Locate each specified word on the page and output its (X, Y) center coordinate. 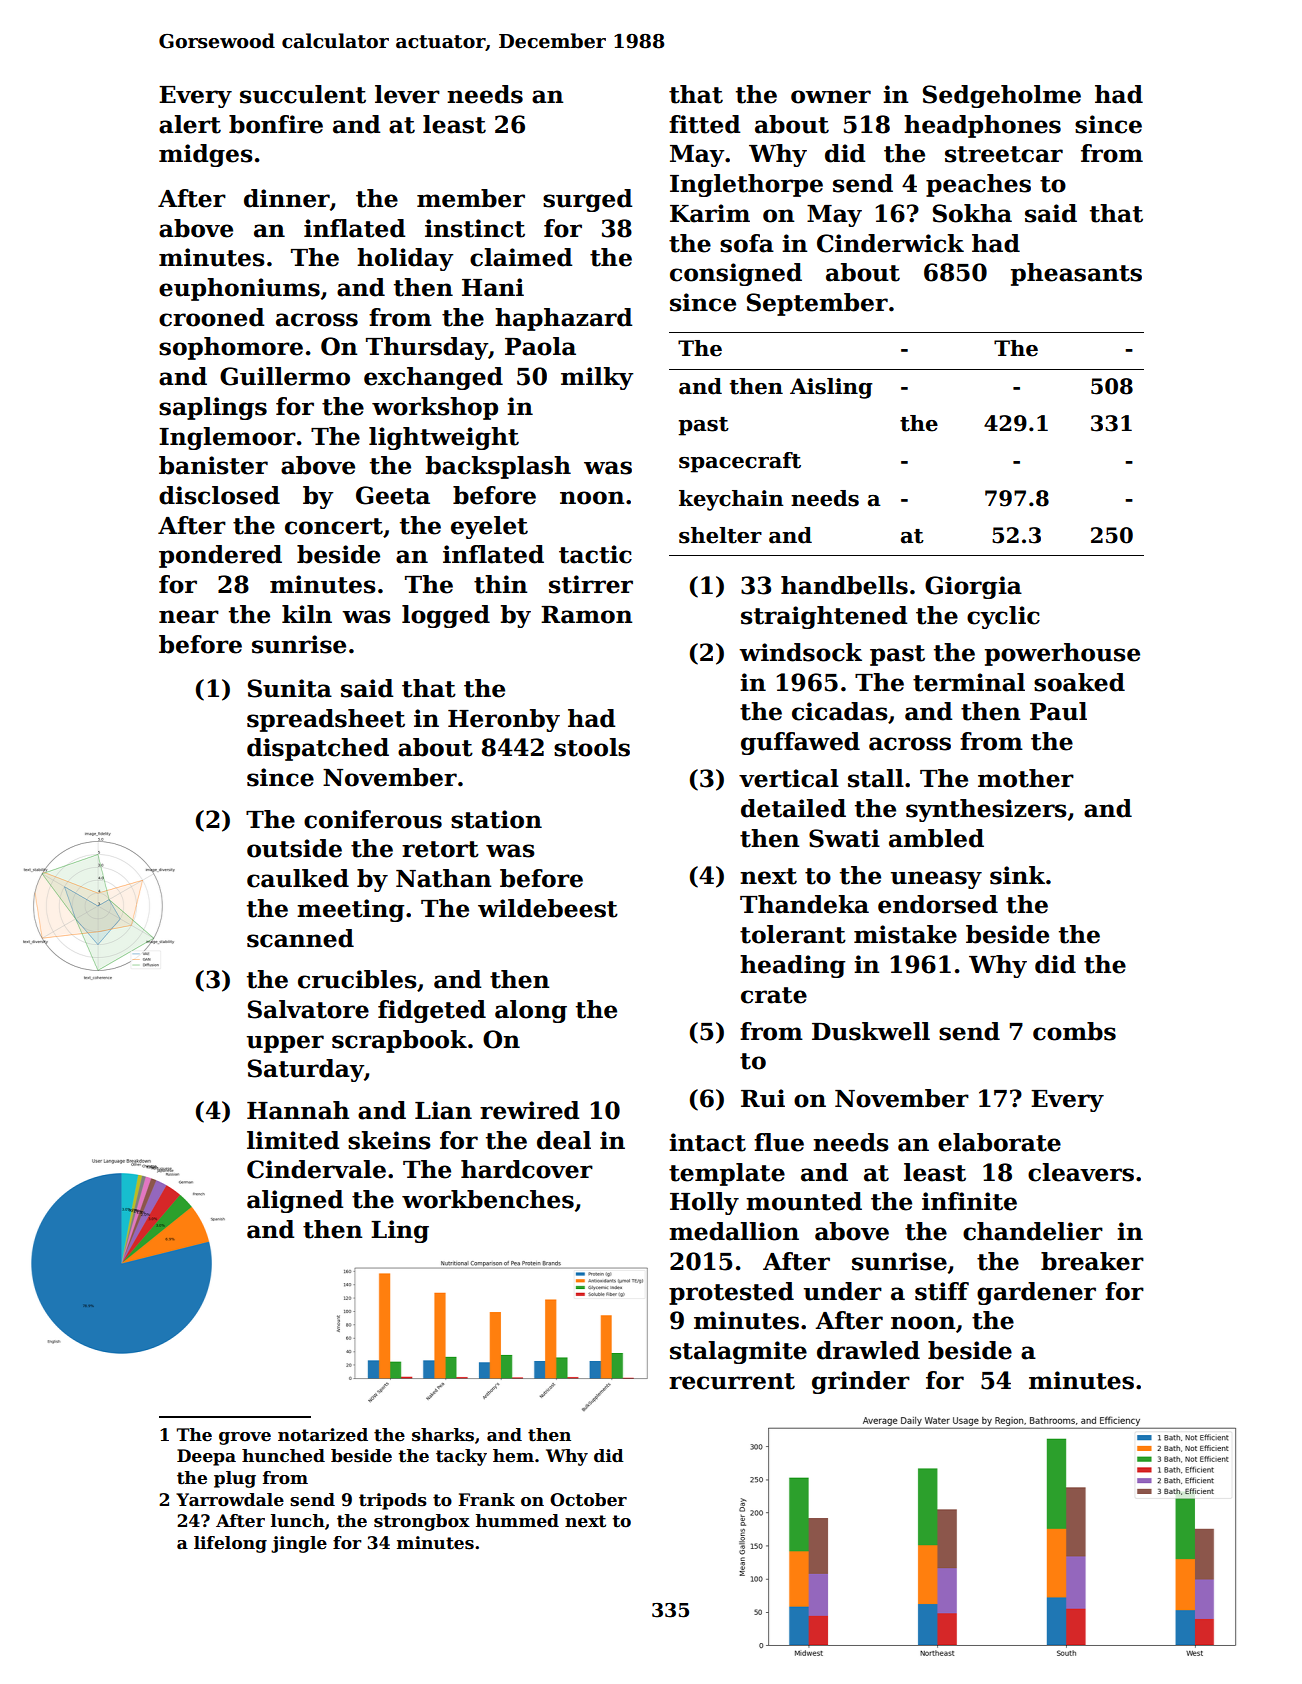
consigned (736, 274)
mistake (905, 934)
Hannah (298, 1110)
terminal (969, 682)
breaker (1092, 1261)
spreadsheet (326, 720)
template (727, 1174)
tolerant (793, 934)
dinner (287, 198)
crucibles (357, 979)
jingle (299, 1544)
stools (592, 747)
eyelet (489, 527)
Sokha (972, 213)
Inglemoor (227, 438)
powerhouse (1062, 654)
